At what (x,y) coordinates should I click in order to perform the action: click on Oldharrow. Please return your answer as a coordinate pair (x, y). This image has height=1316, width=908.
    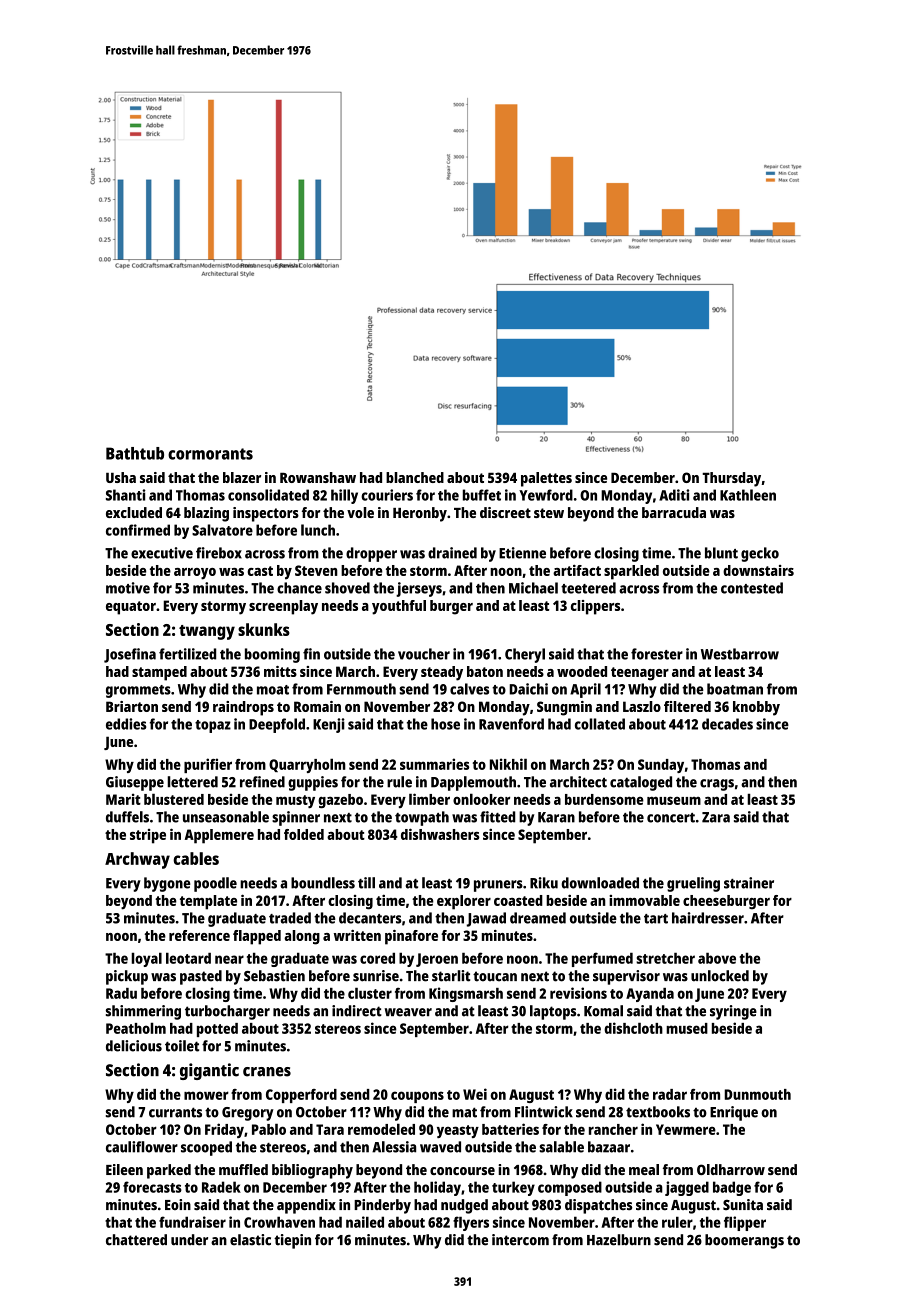
    Looking at the image, I should click on (731, 1169).
